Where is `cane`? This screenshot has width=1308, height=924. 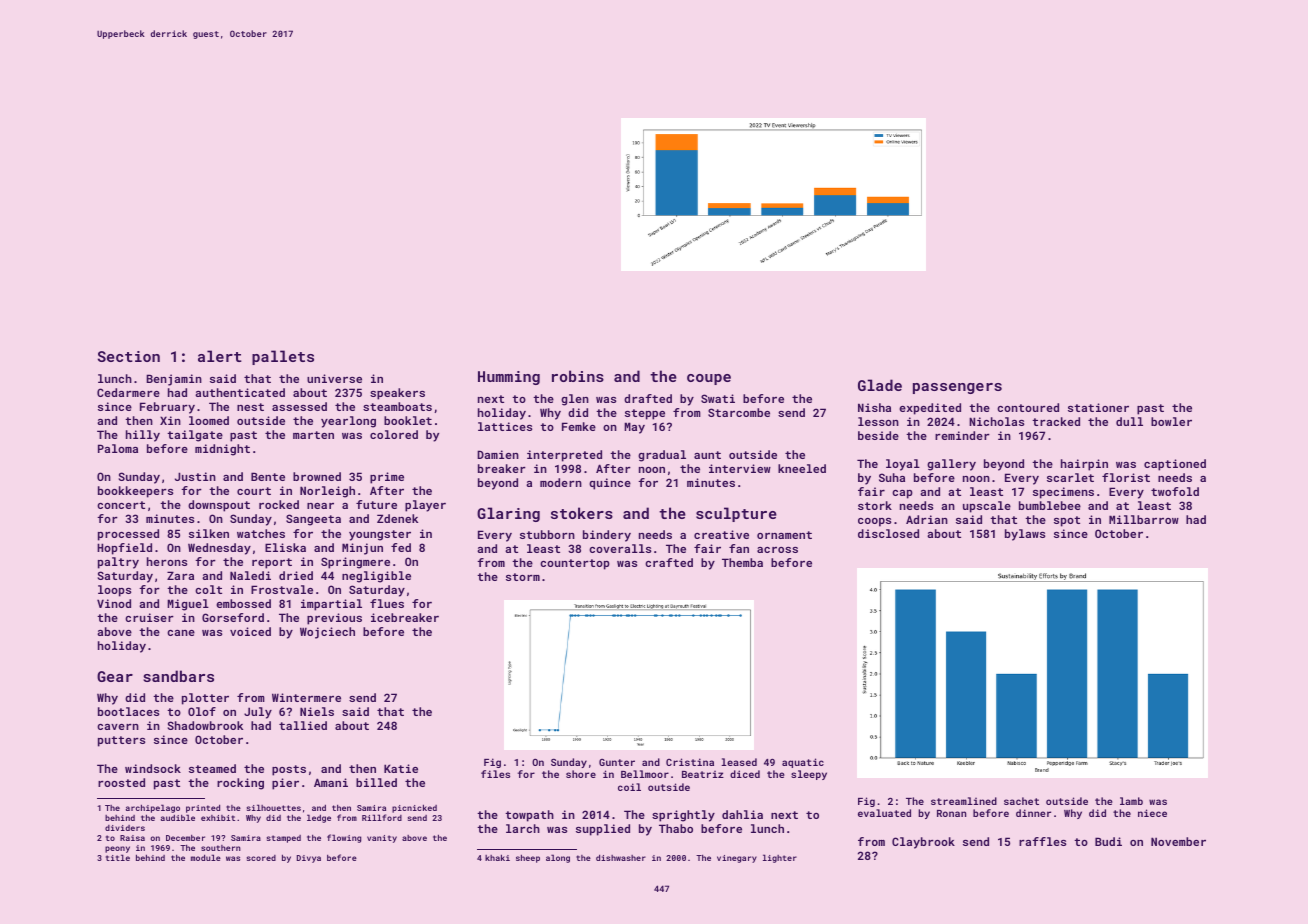 cane is located at coordinates (181, 633).
